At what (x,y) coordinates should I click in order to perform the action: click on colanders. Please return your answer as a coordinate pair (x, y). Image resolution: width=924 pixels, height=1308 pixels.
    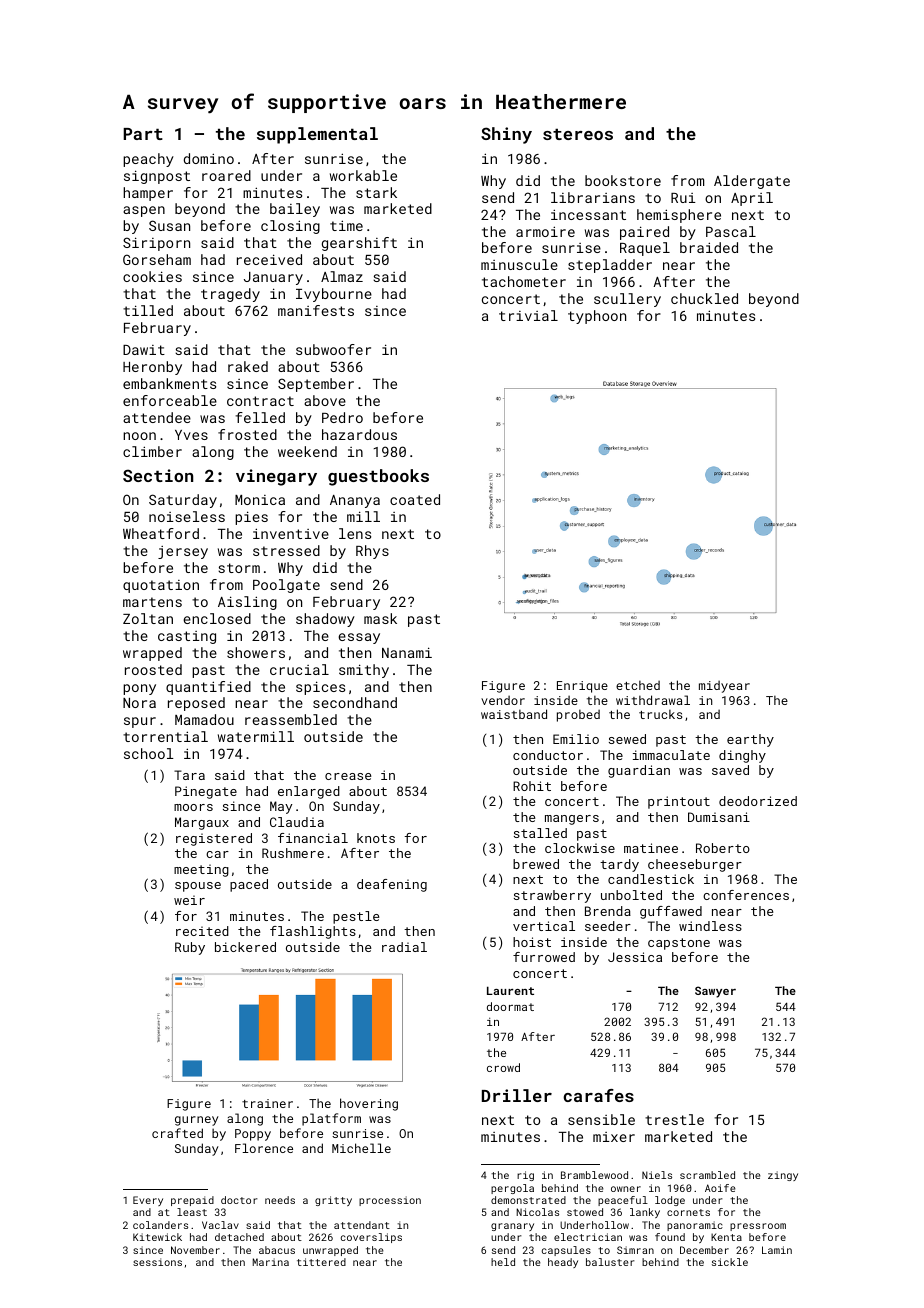
    Looking at the image, I should click on (160, 1225).
